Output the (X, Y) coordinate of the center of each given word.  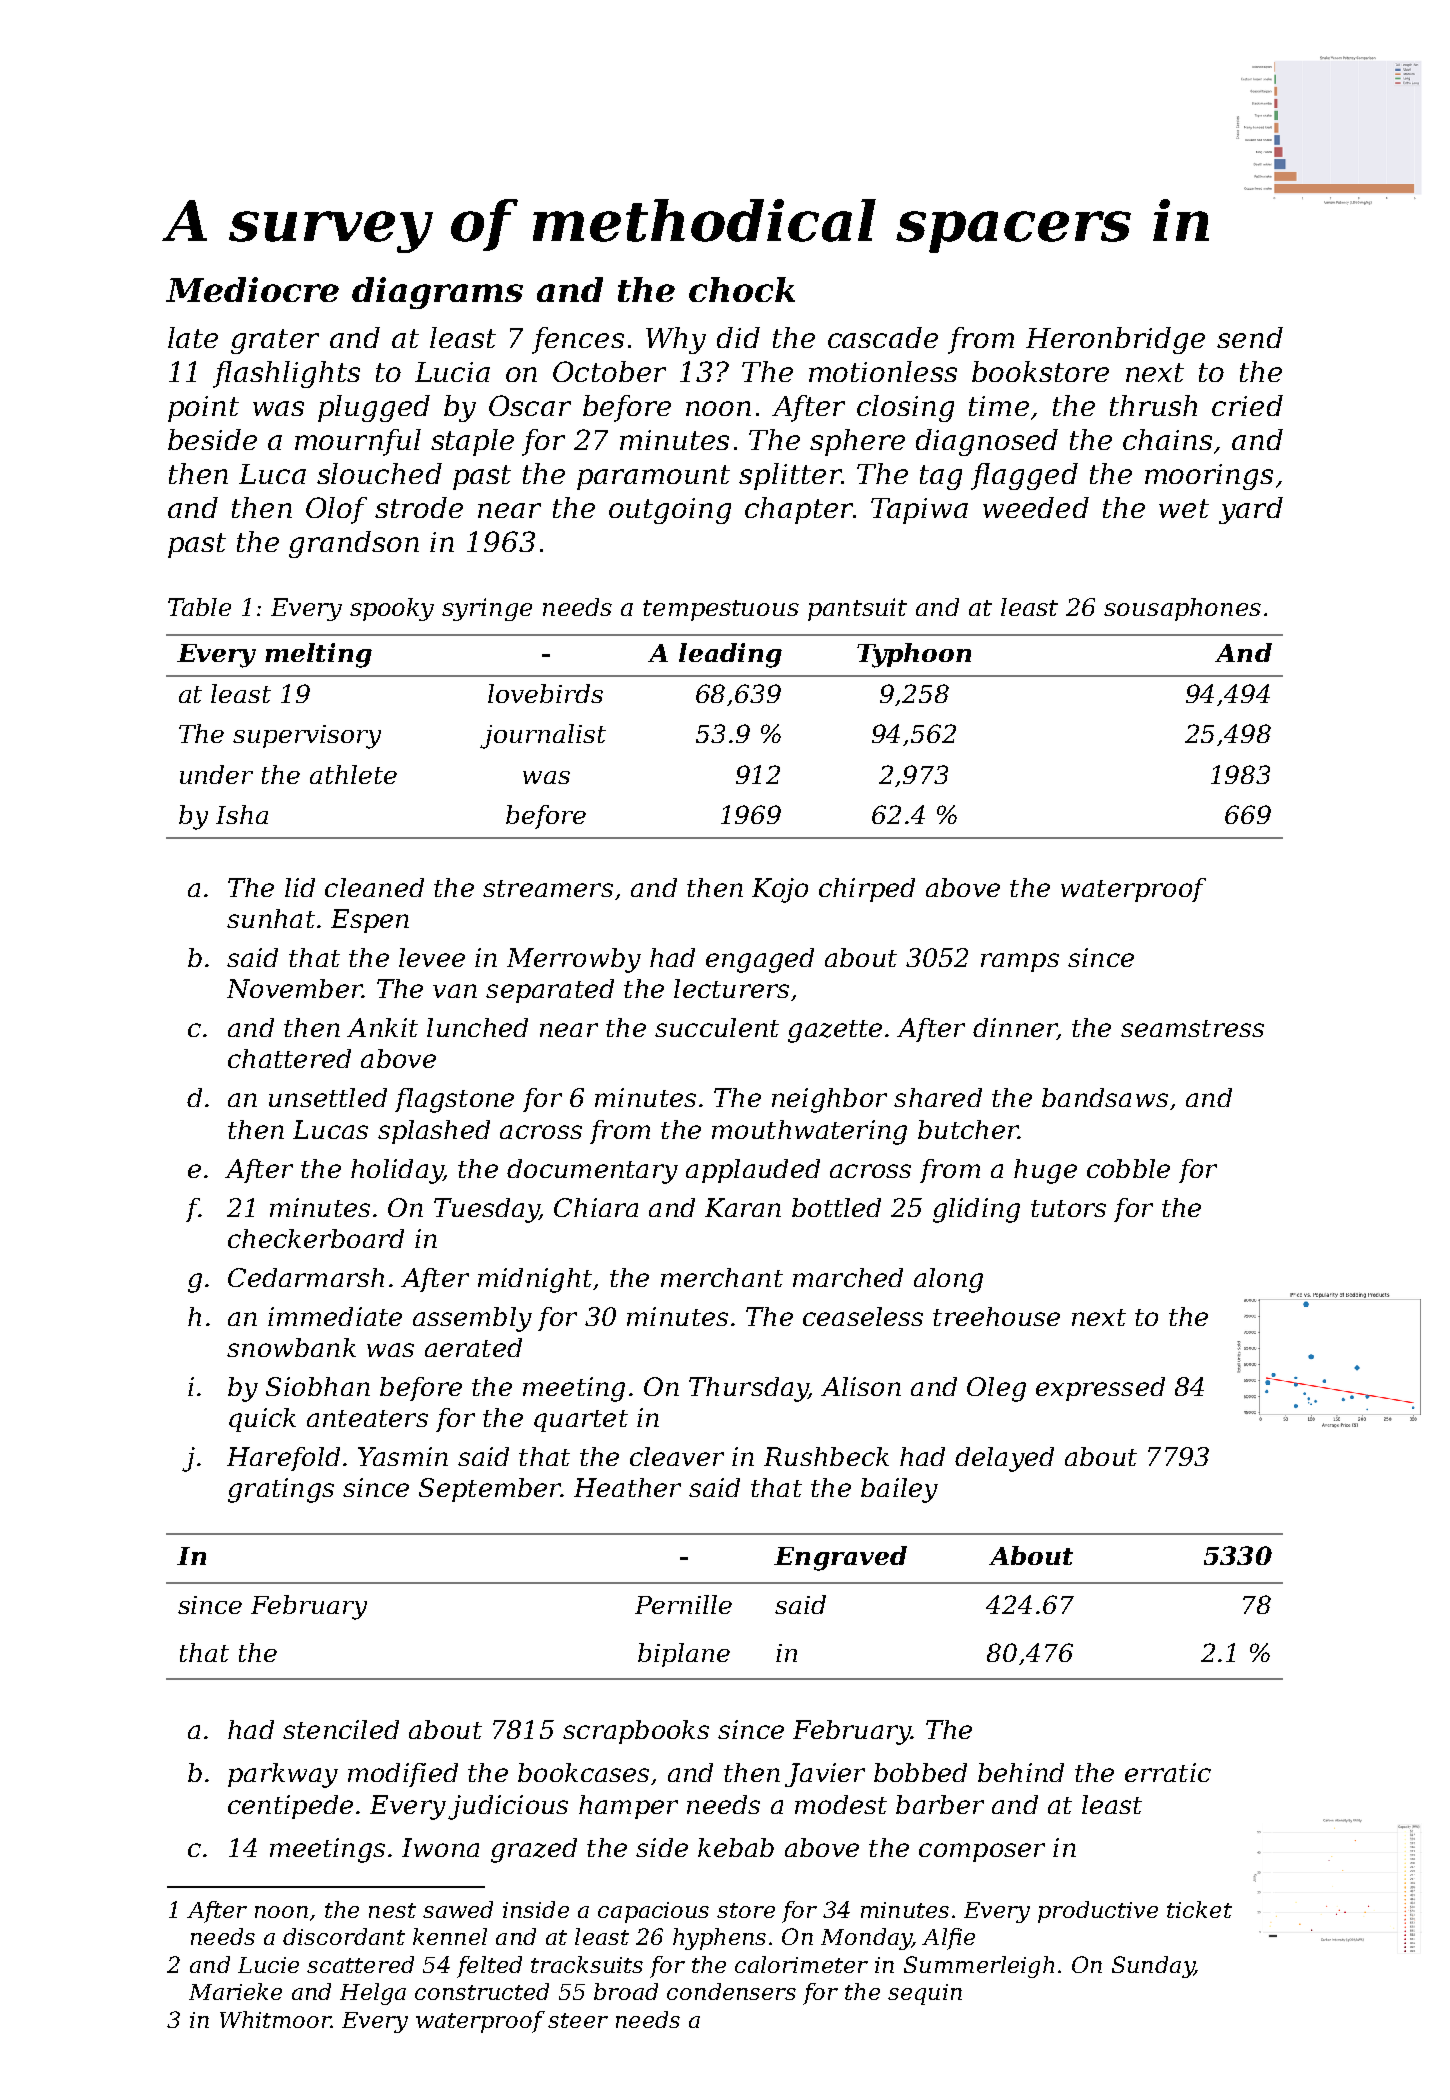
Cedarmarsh (306, 1277)
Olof (336, 510)
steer (578, 2020)
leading (730, 655)
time (999, 406)
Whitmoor (275, 2019)
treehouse (996, 1316)
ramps (1020, 962)
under (216, 774)
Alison (861, 1386)
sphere (857, 442)
